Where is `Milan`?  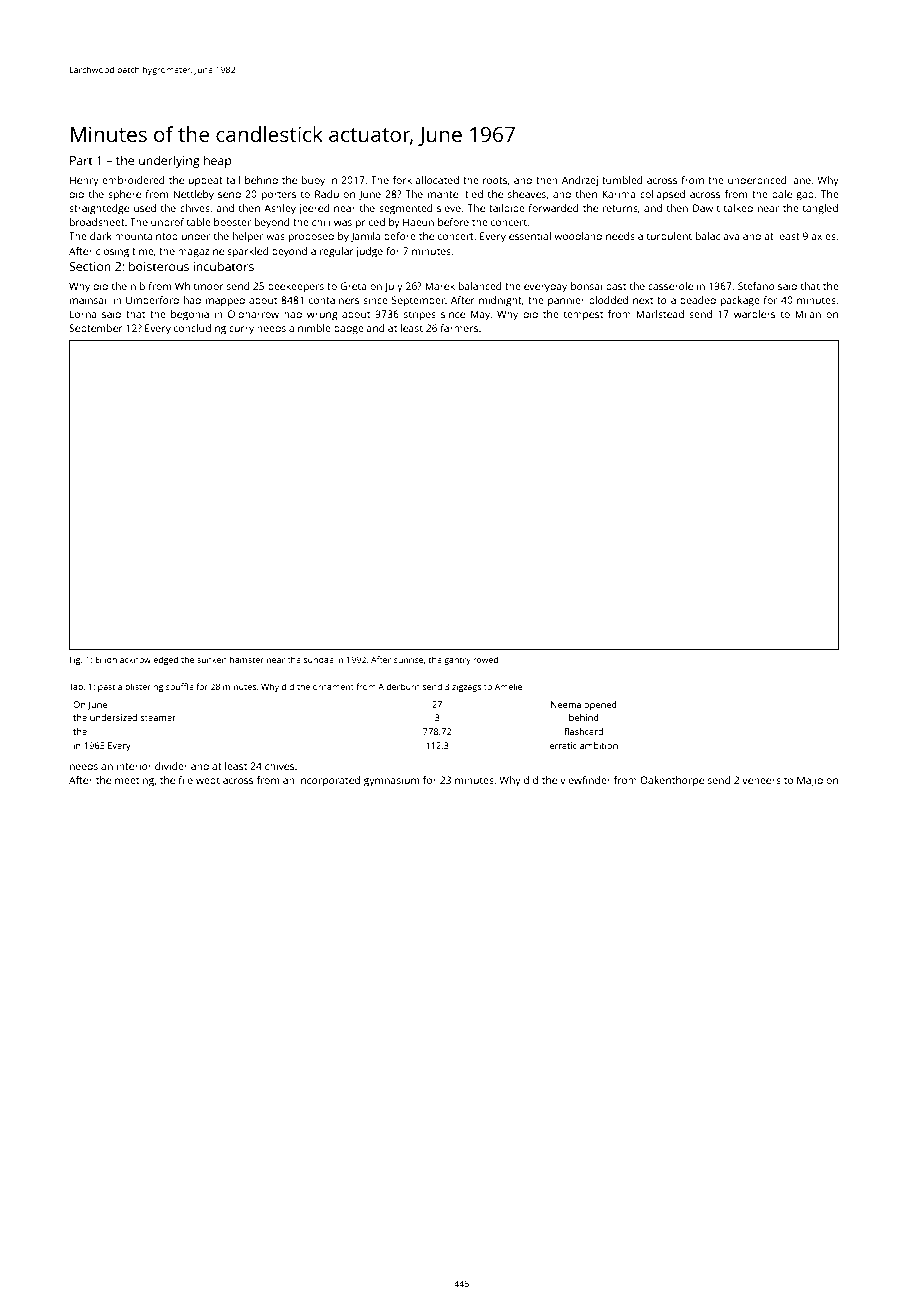
Milan is located at coordinates (808, 314).
